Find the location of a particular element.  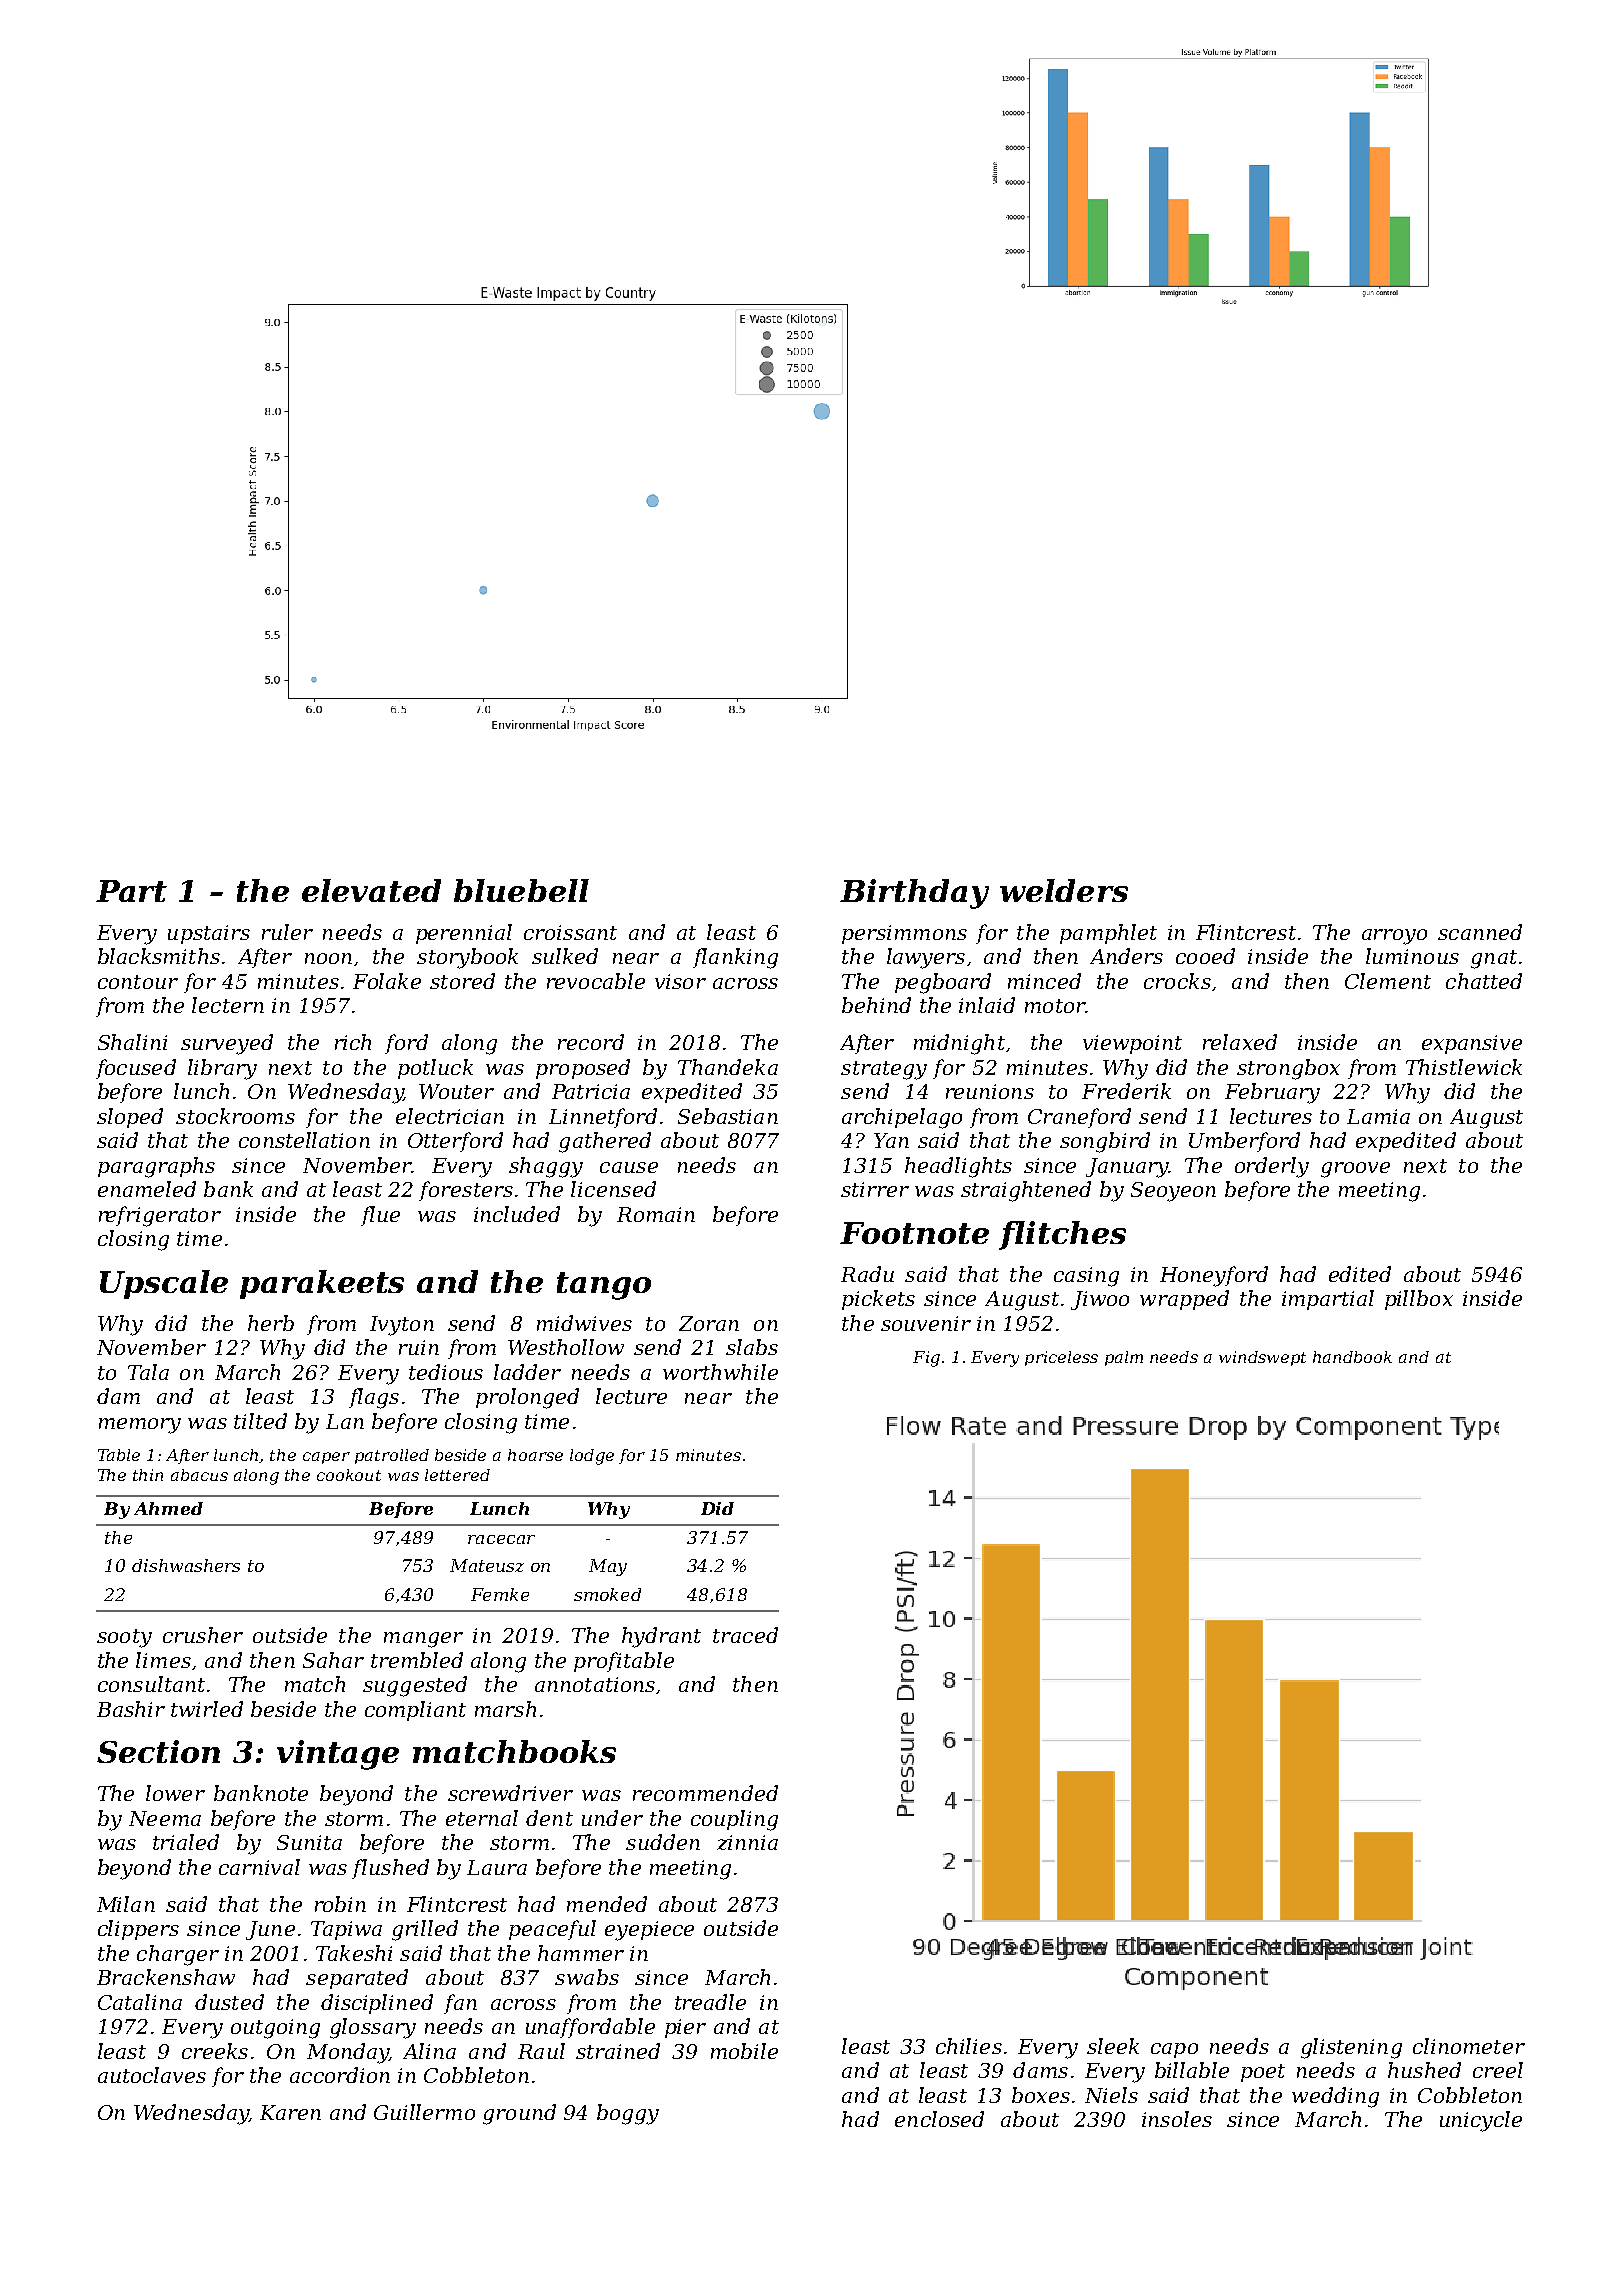

grilled is located at coordinates (425, 1930).
